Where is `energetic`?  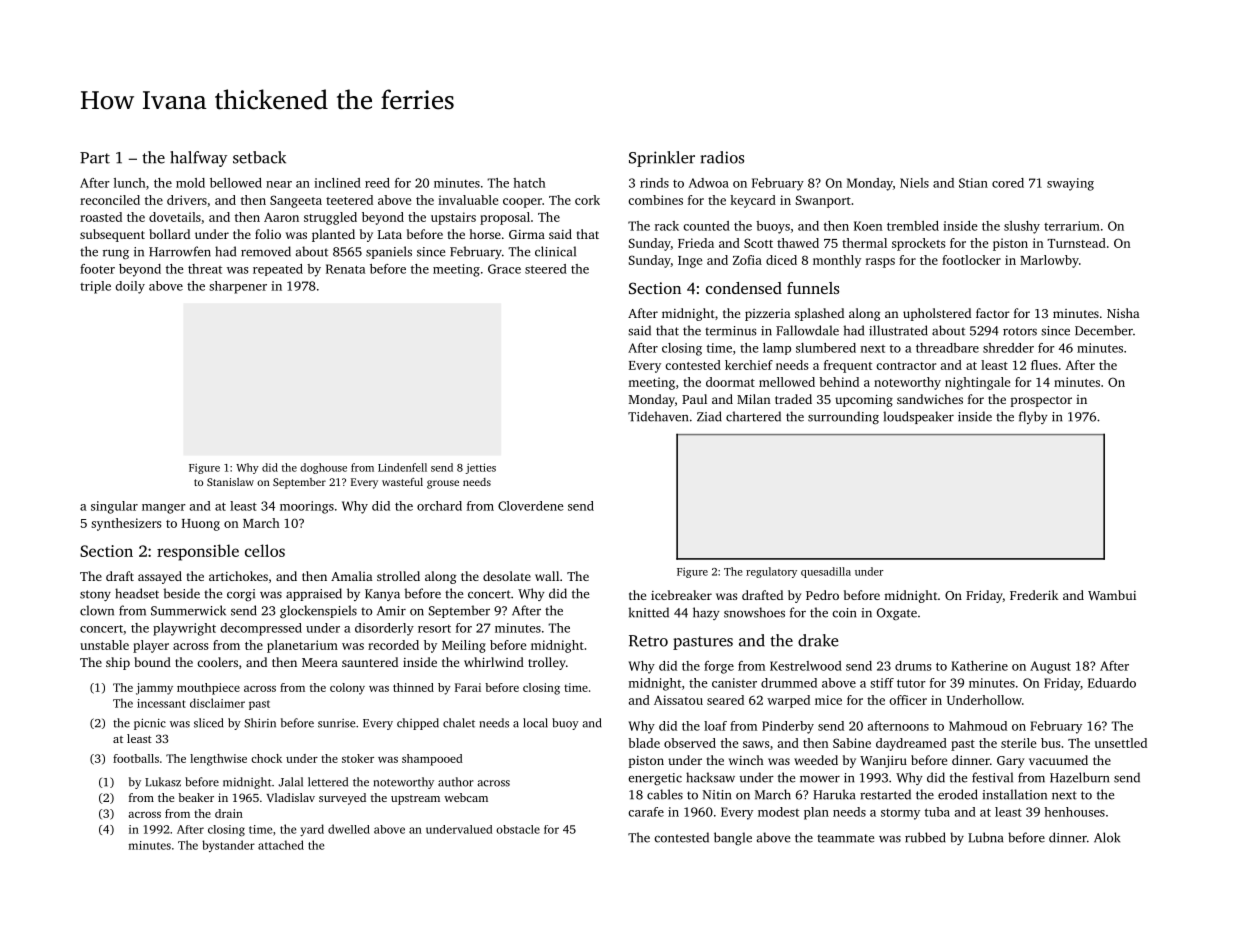
energetic is located at coordinates (655, 779).
